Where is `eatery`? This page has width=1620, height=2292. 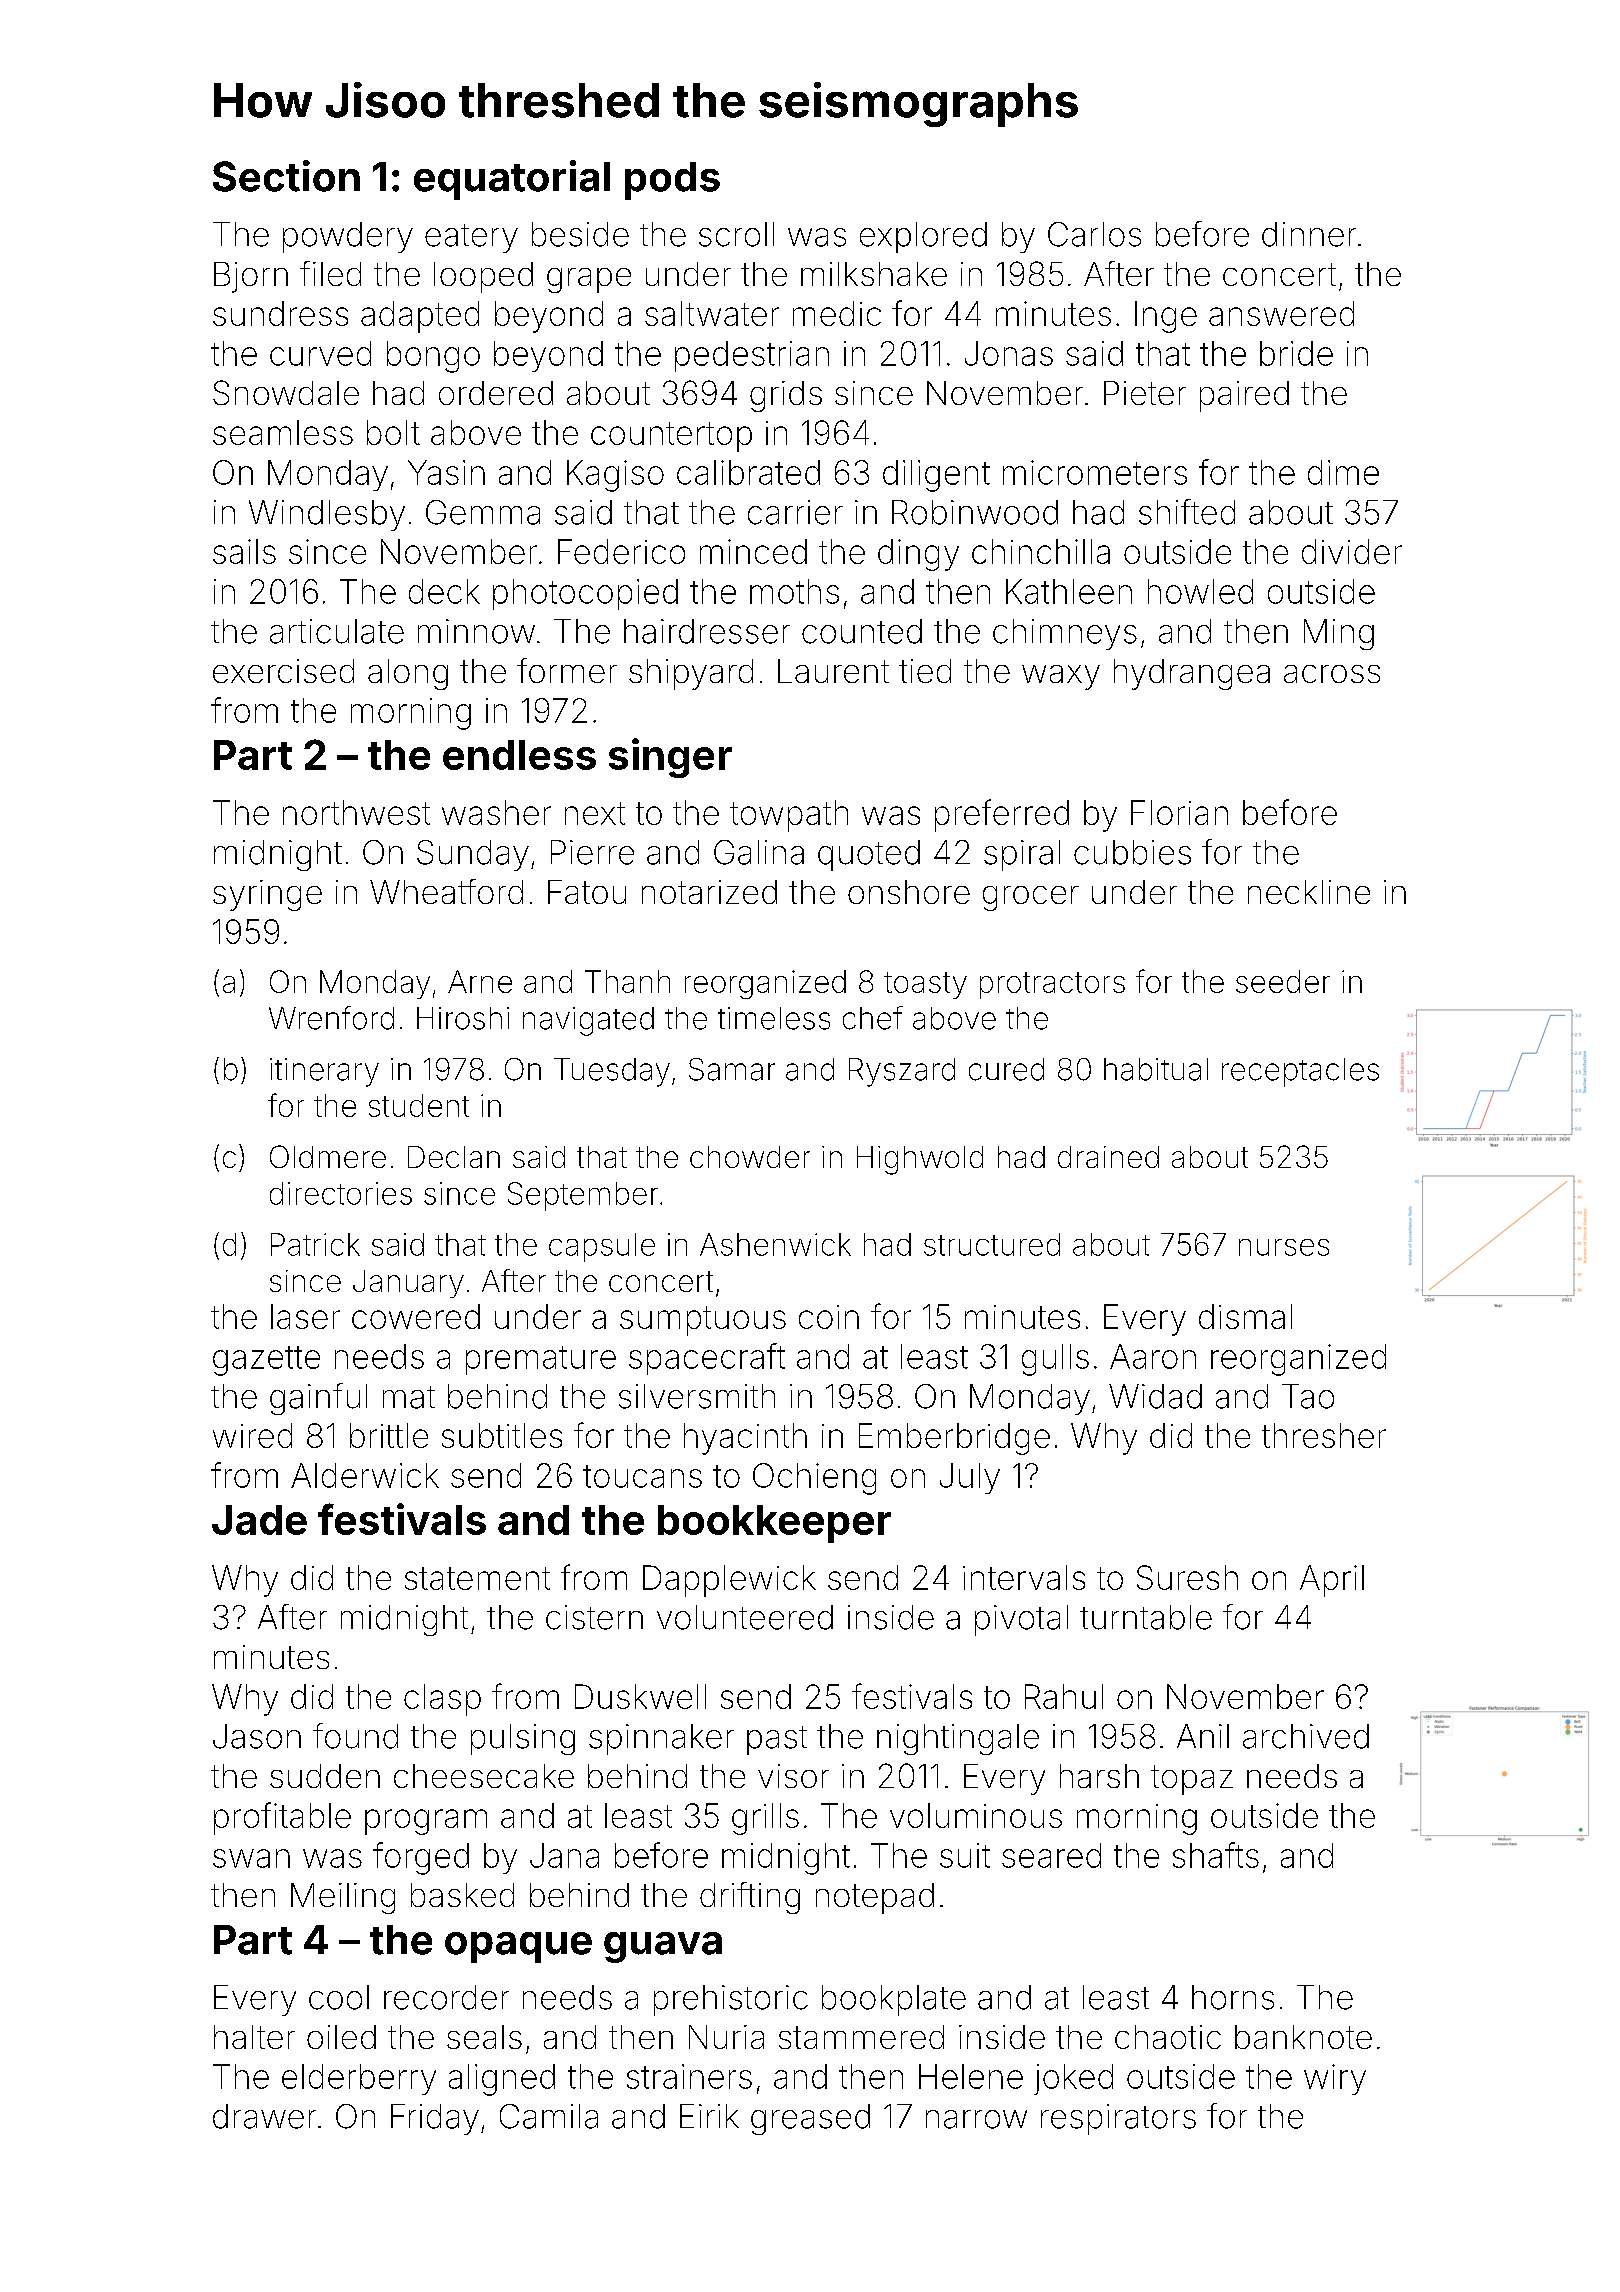 eatery is located at coordinates (471, 238).
